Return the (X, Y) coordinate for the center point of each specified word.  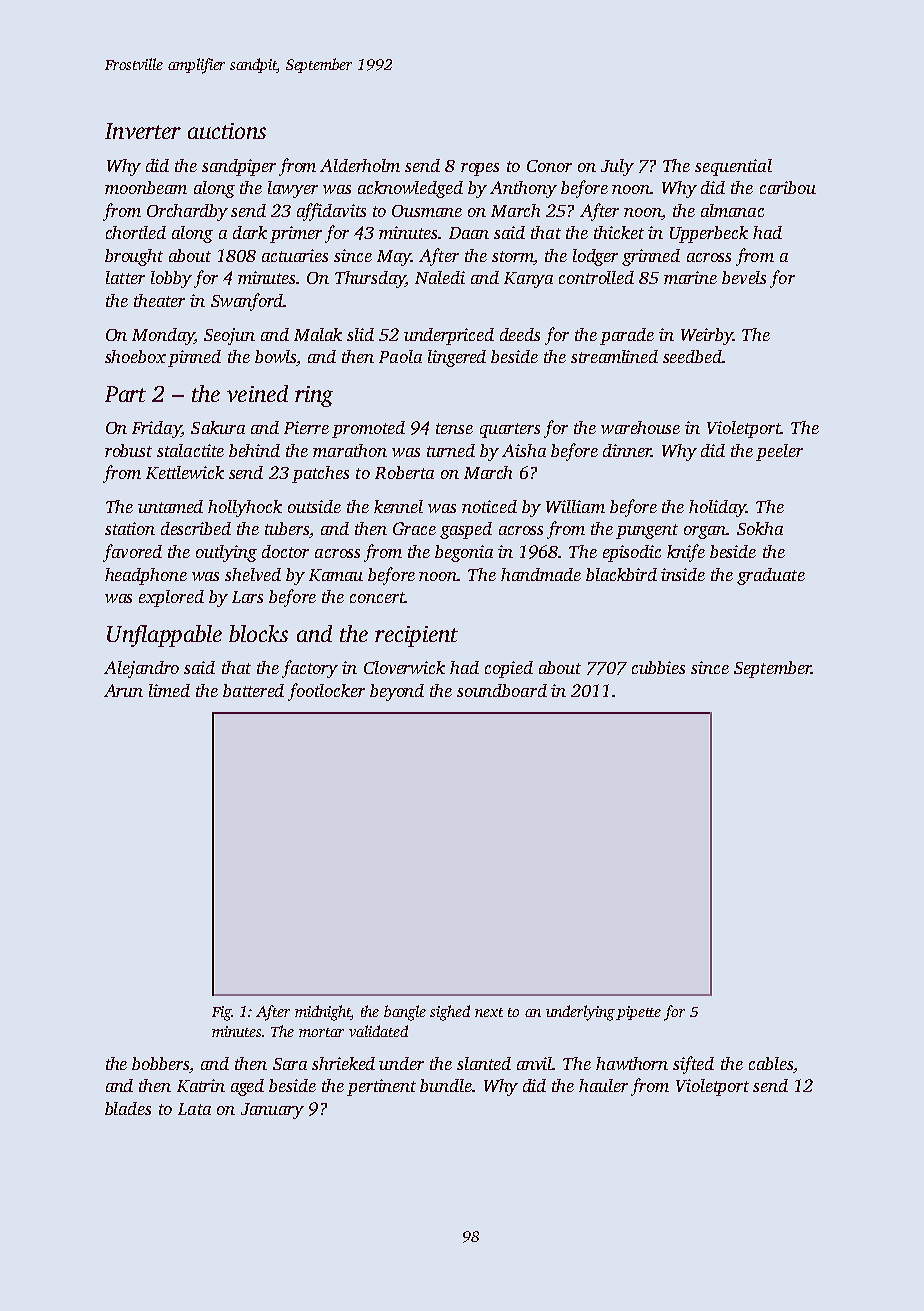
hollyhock (245, 508)
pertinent (381, 1087)
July (617, 167)
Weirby (707, 336)
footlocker (326, 692)
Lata (194, 1109)
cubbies (658, 667)
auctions (227, 131)
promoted (368, 429)
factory (310, 669)
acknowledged (410, 189)
